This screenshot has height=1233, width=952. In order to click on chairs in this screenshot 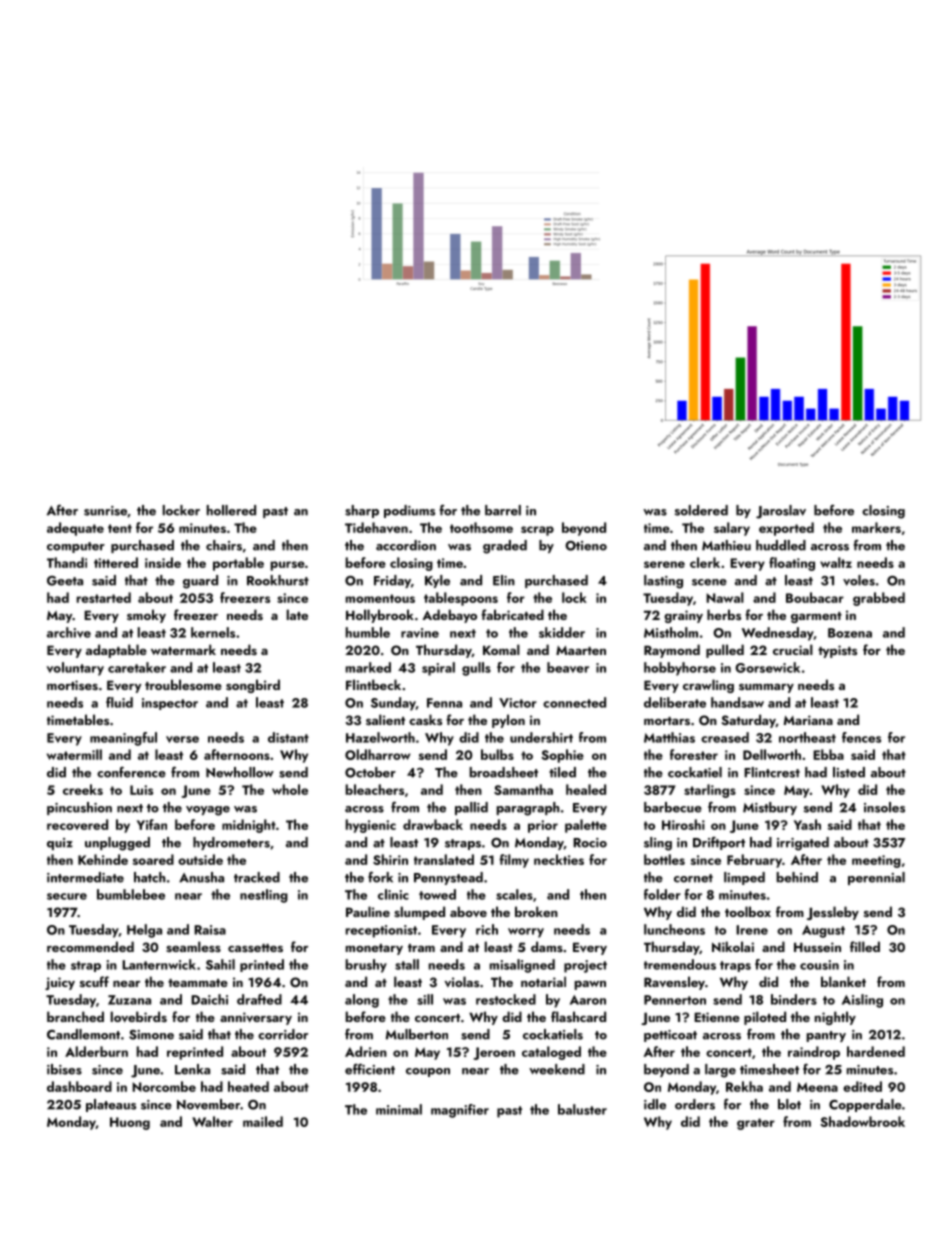, I will do `click(224, 545)`.
